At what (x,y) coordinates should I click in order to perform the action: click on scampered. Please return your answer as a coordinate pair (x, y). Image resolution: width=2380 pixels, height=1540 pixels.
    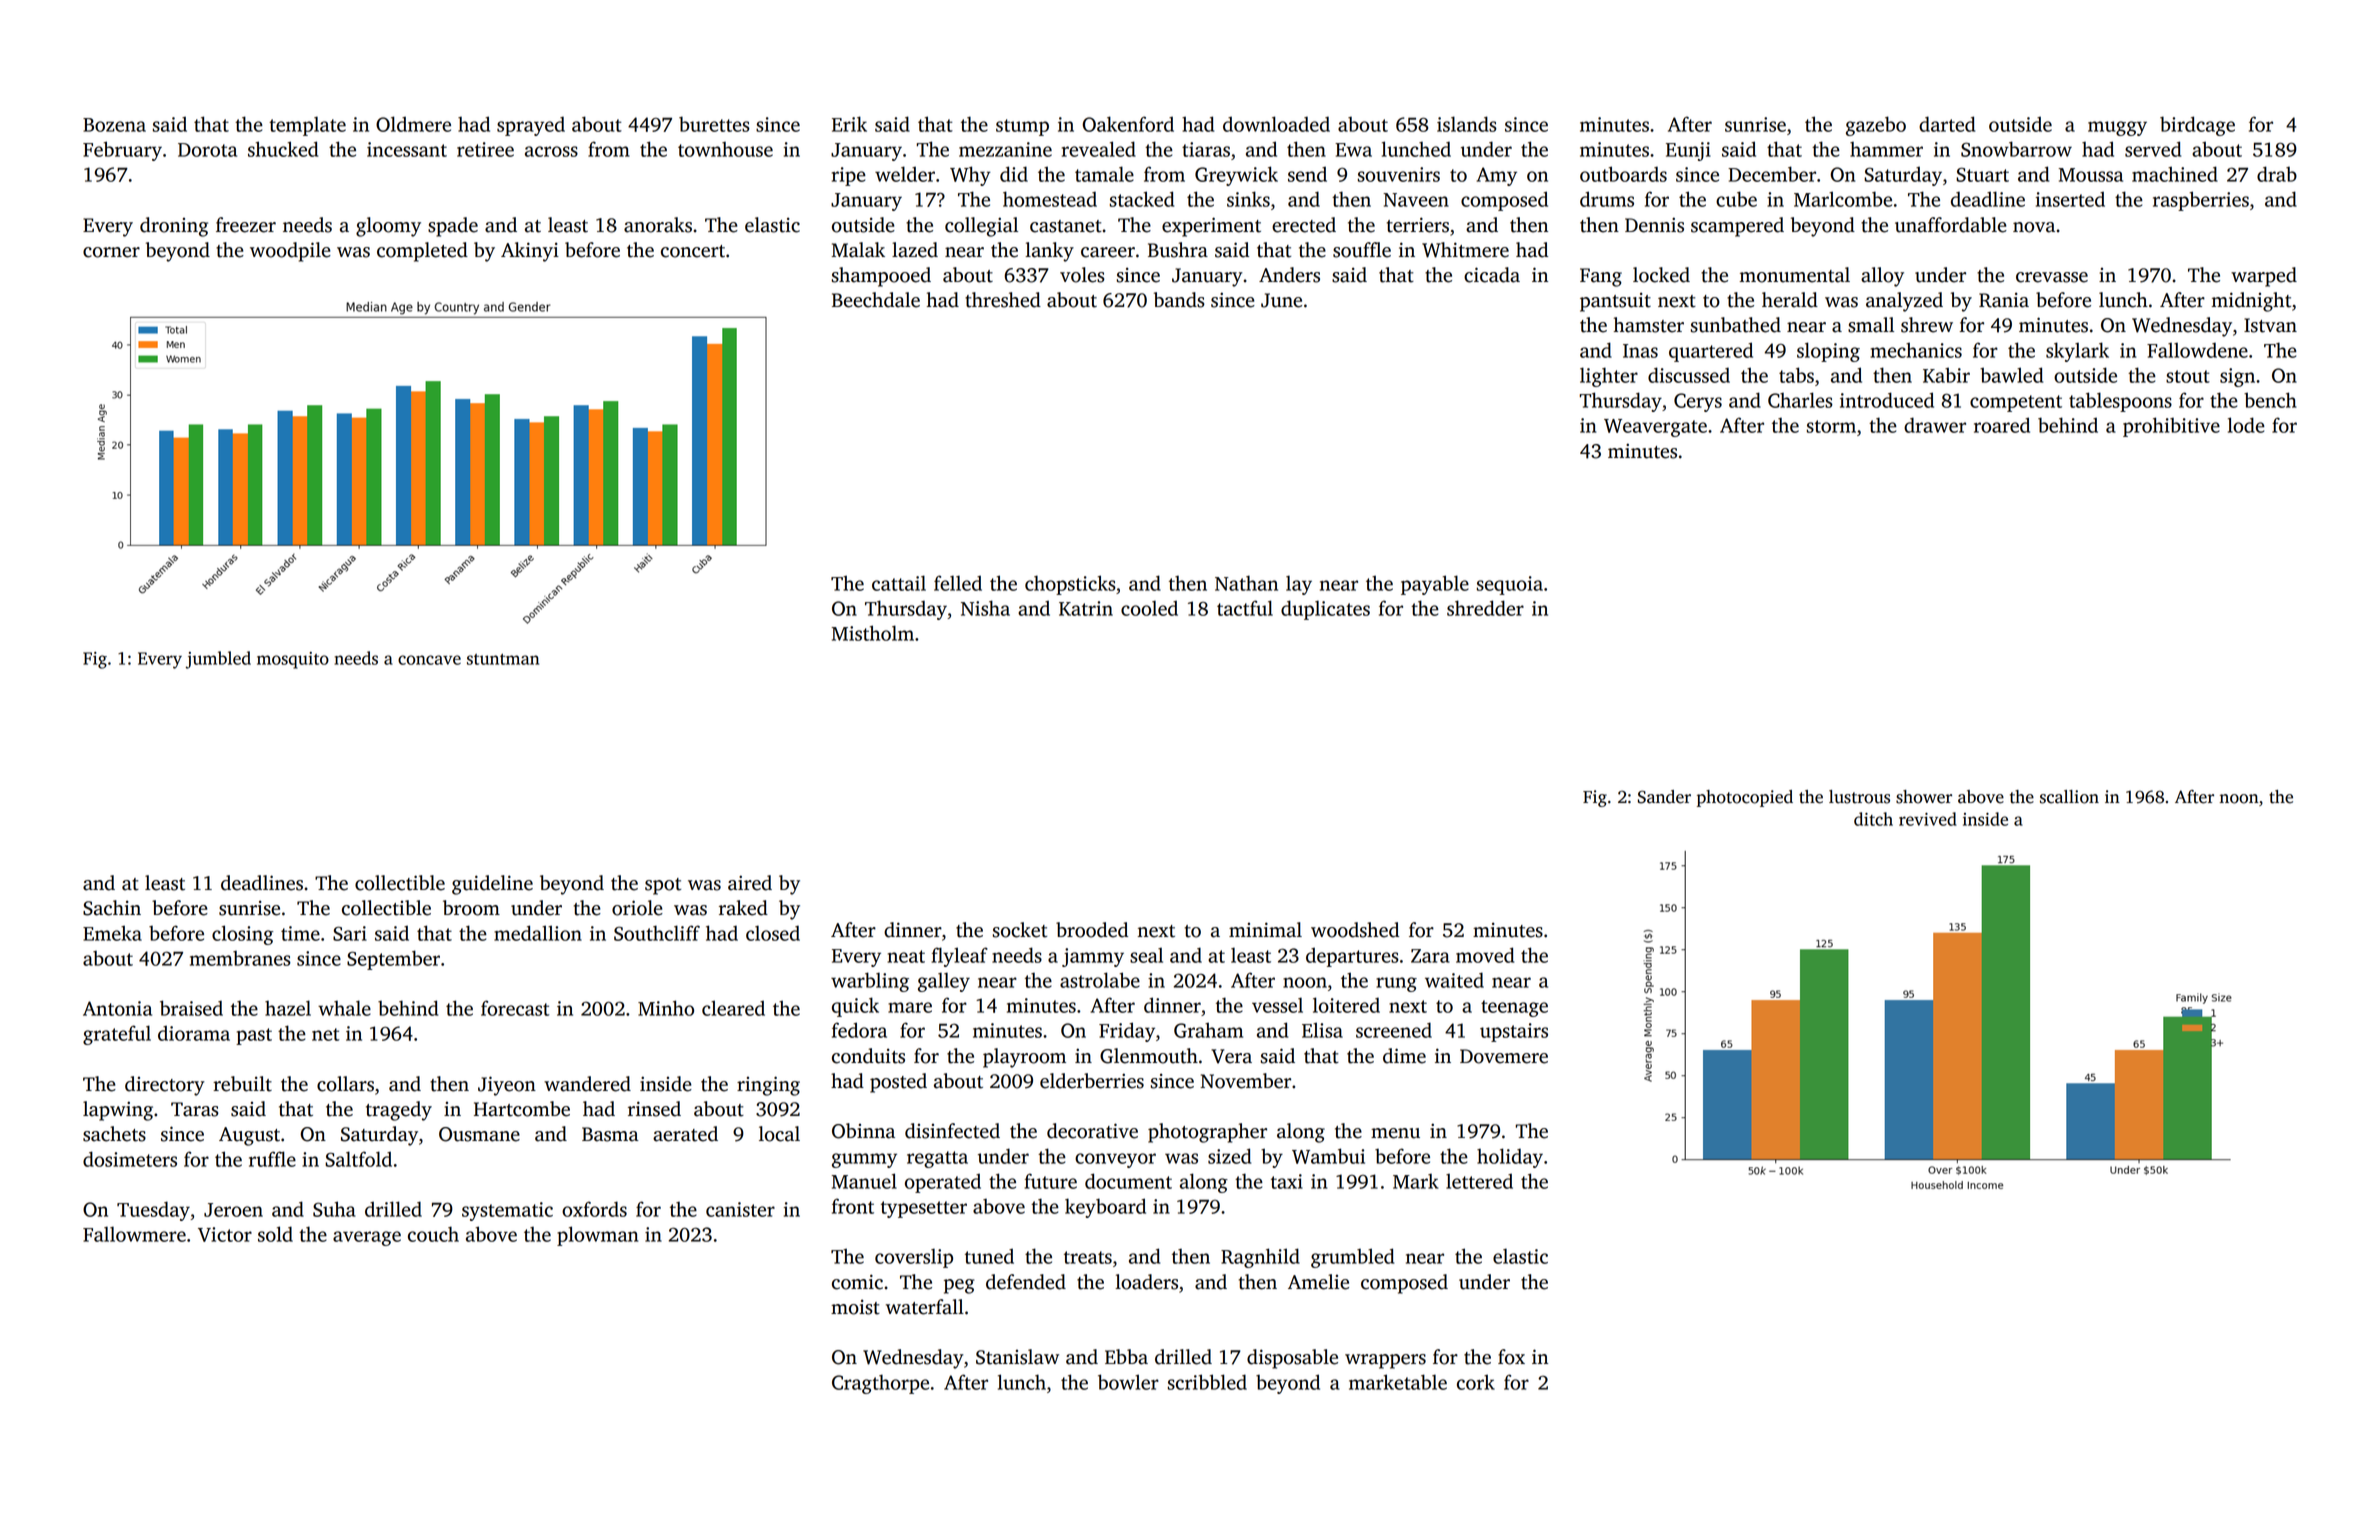
    Looking at the image, I should click on (1737, 227).
